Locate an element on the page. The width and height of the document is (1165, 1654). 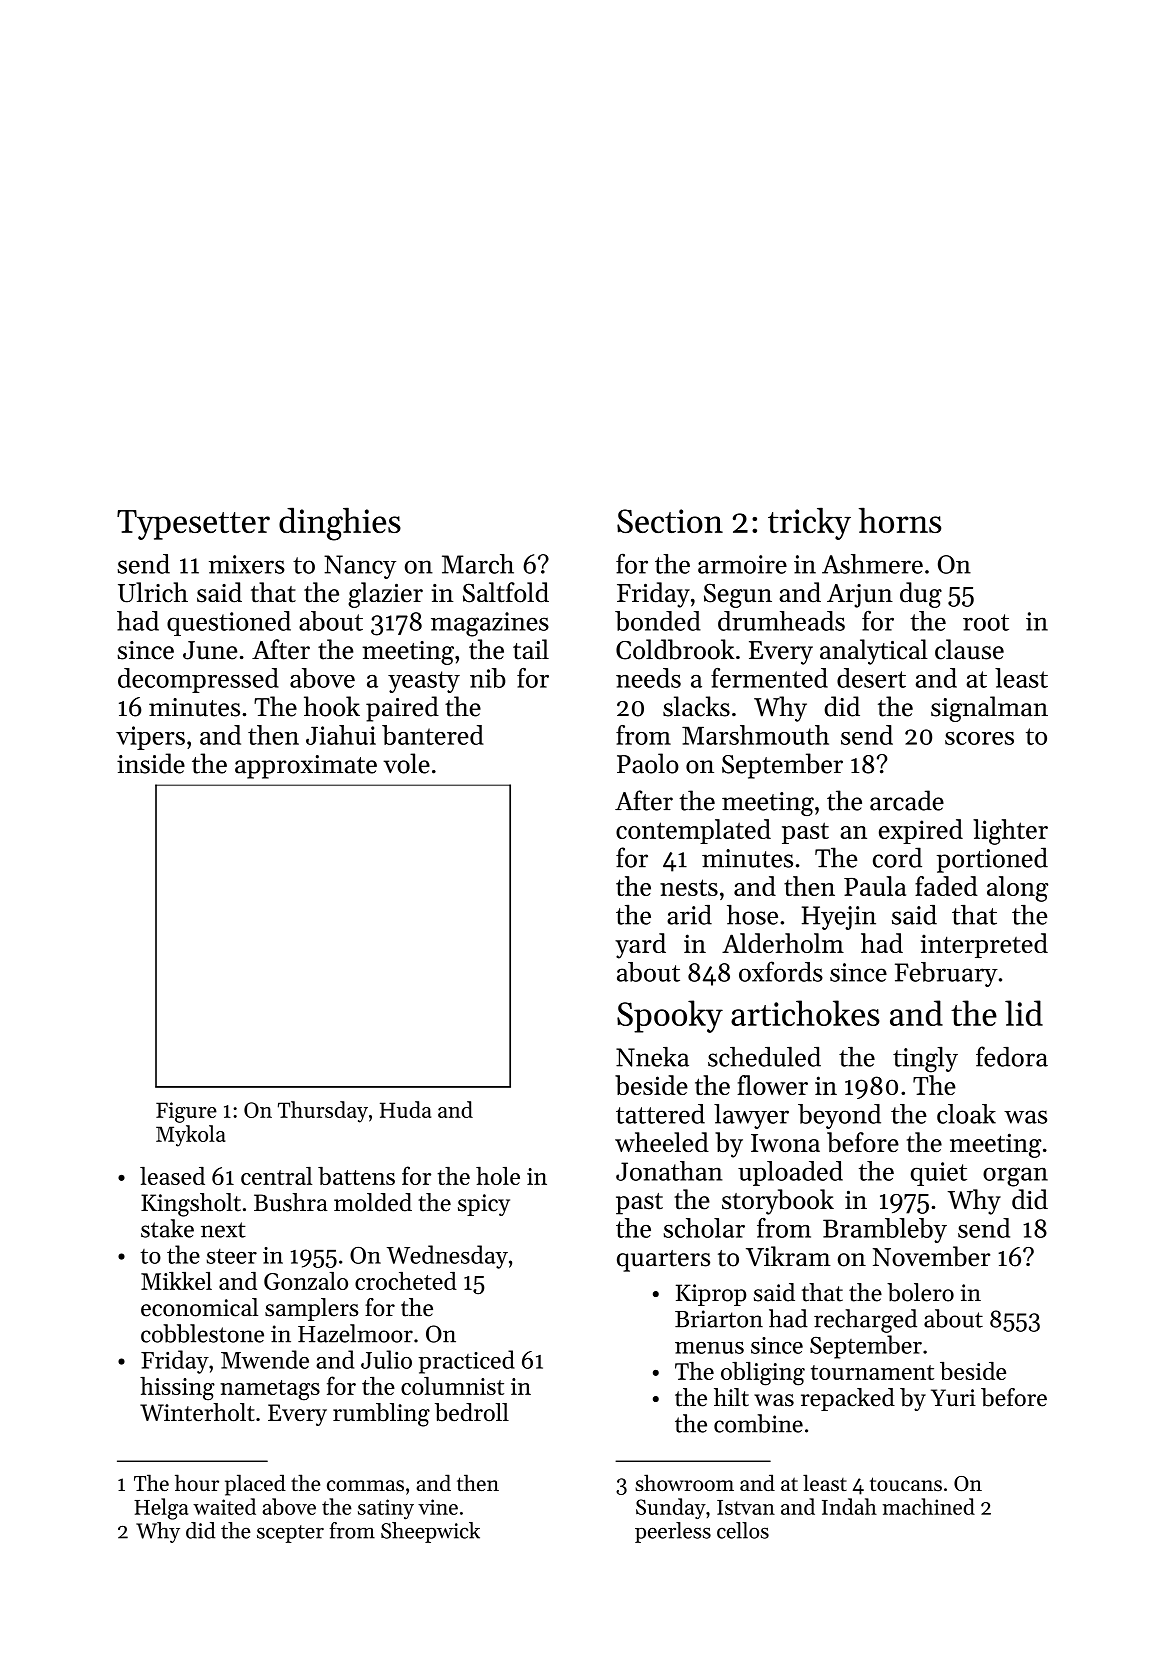
dinghies is located at coordinates (340, 524).
